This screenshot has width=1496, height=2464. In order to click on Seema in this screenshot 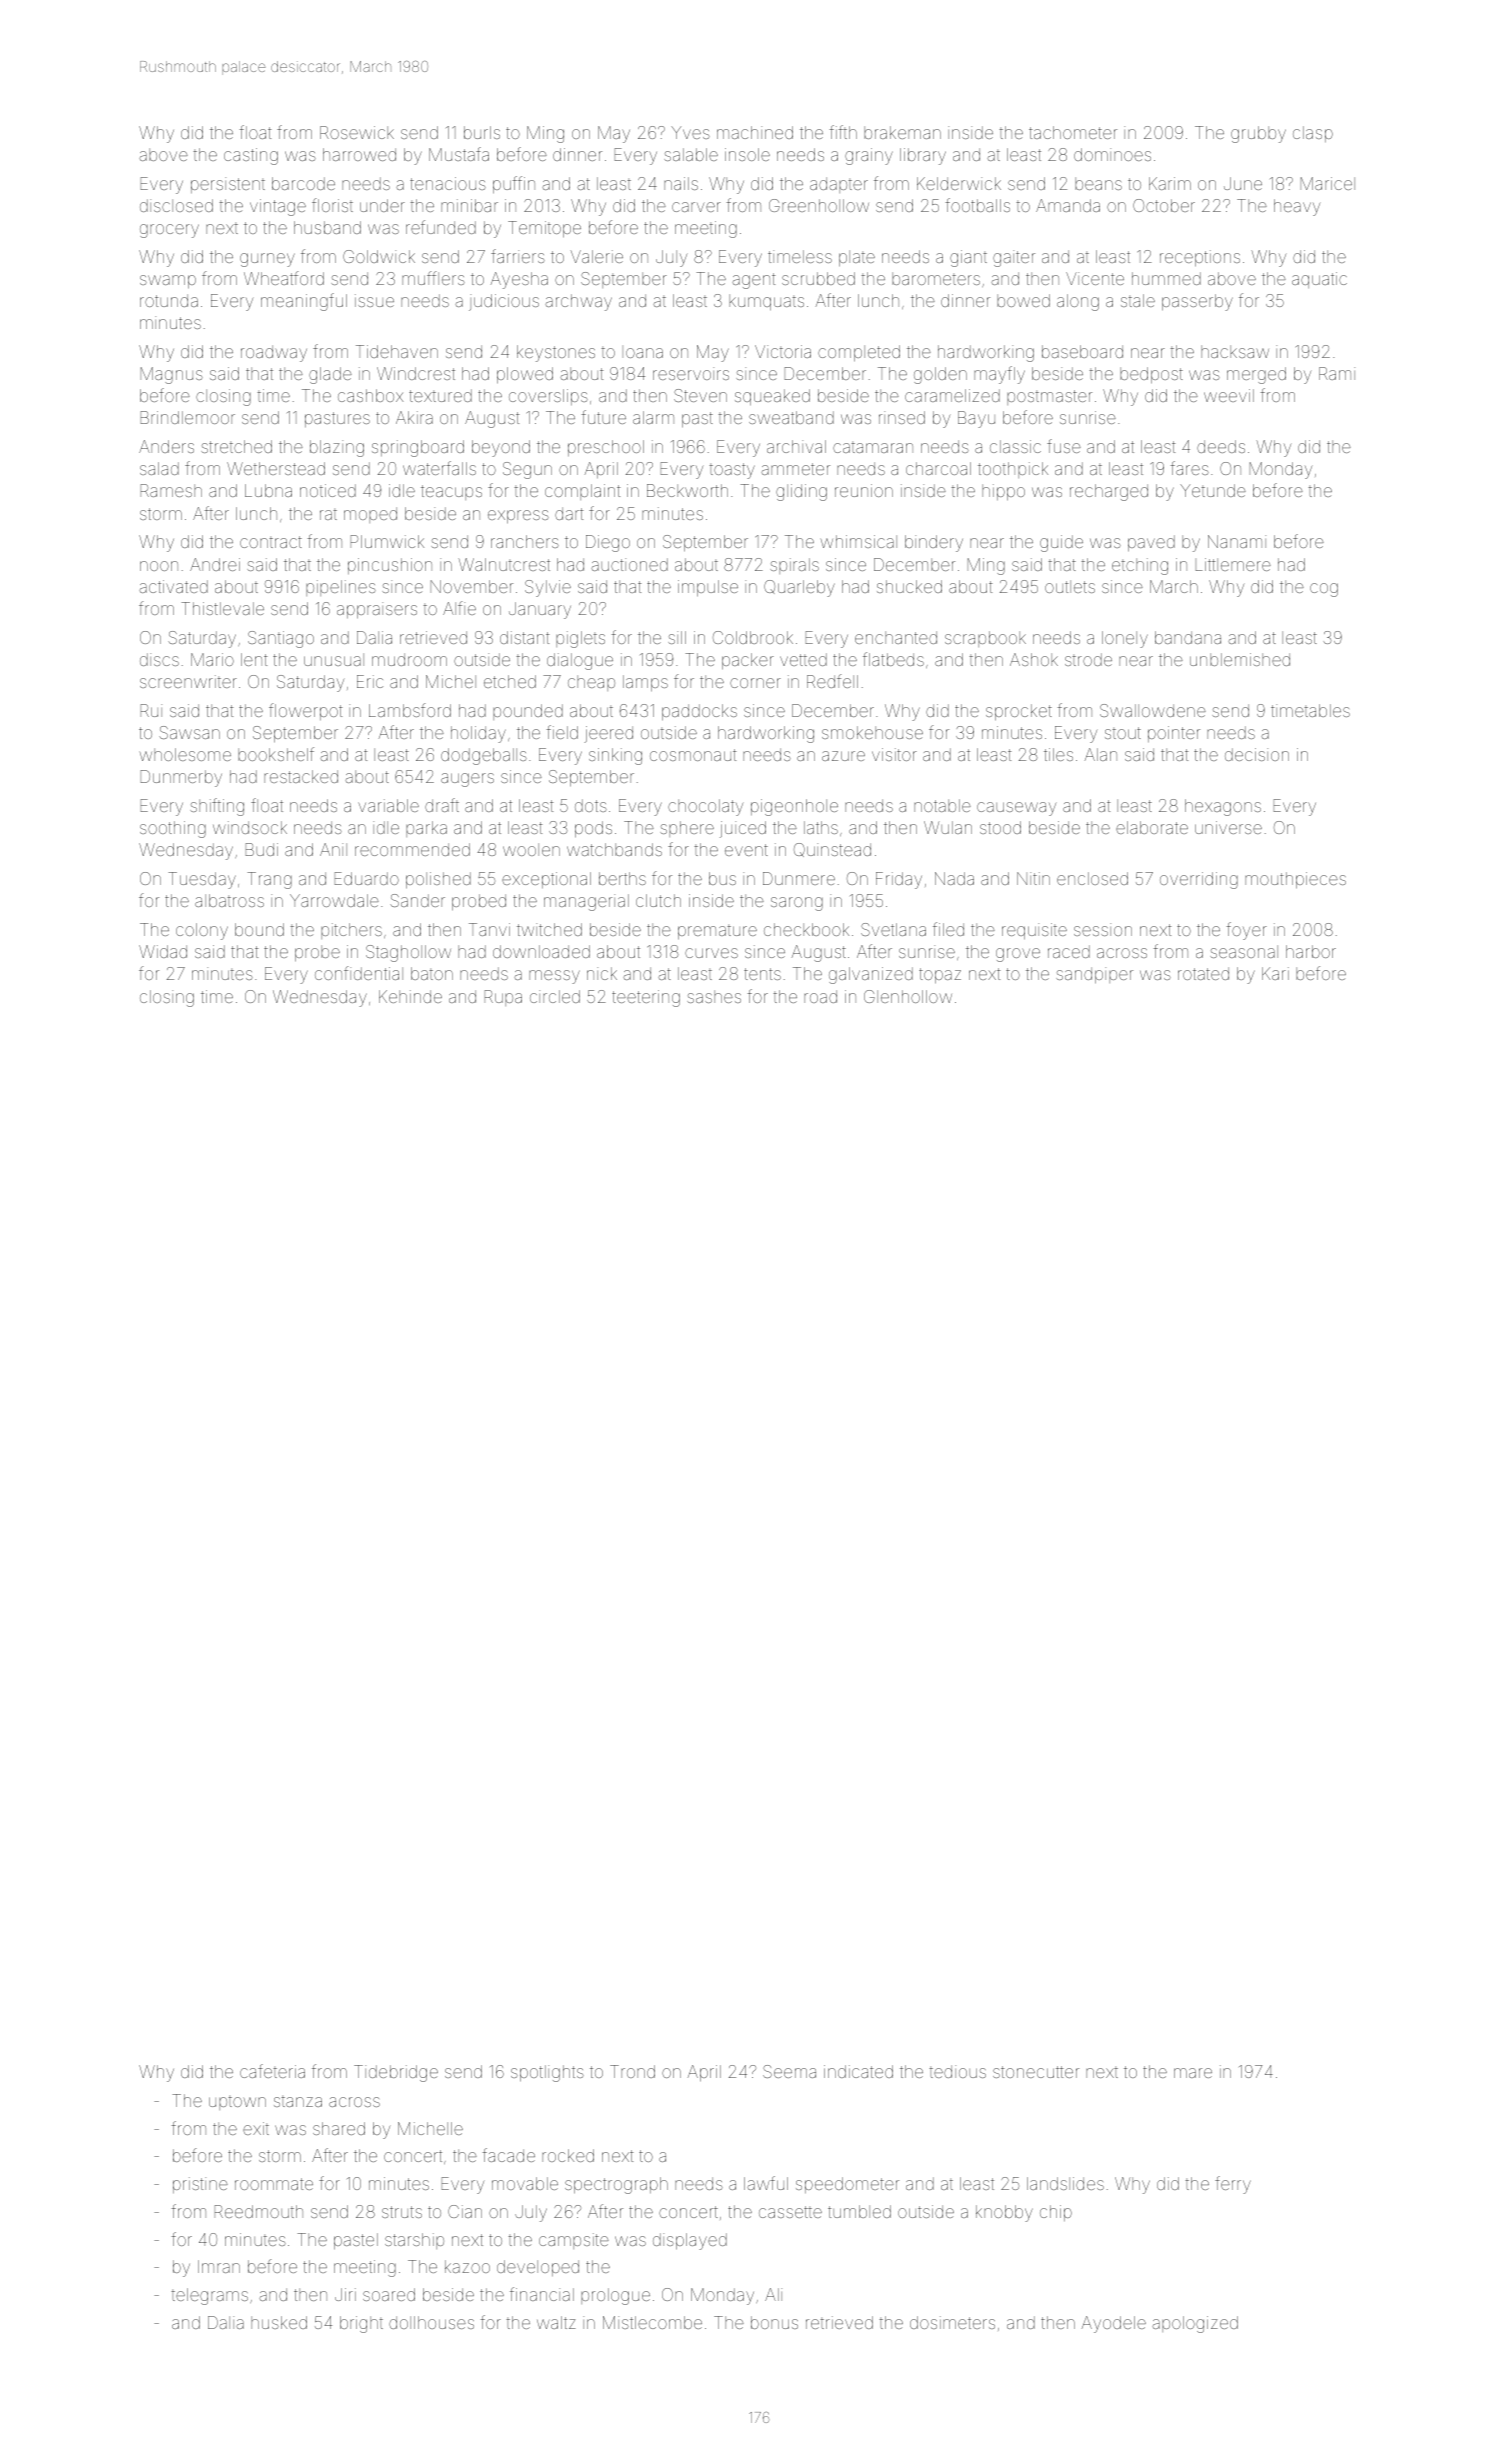, I will do `click(789, 2071)`.
